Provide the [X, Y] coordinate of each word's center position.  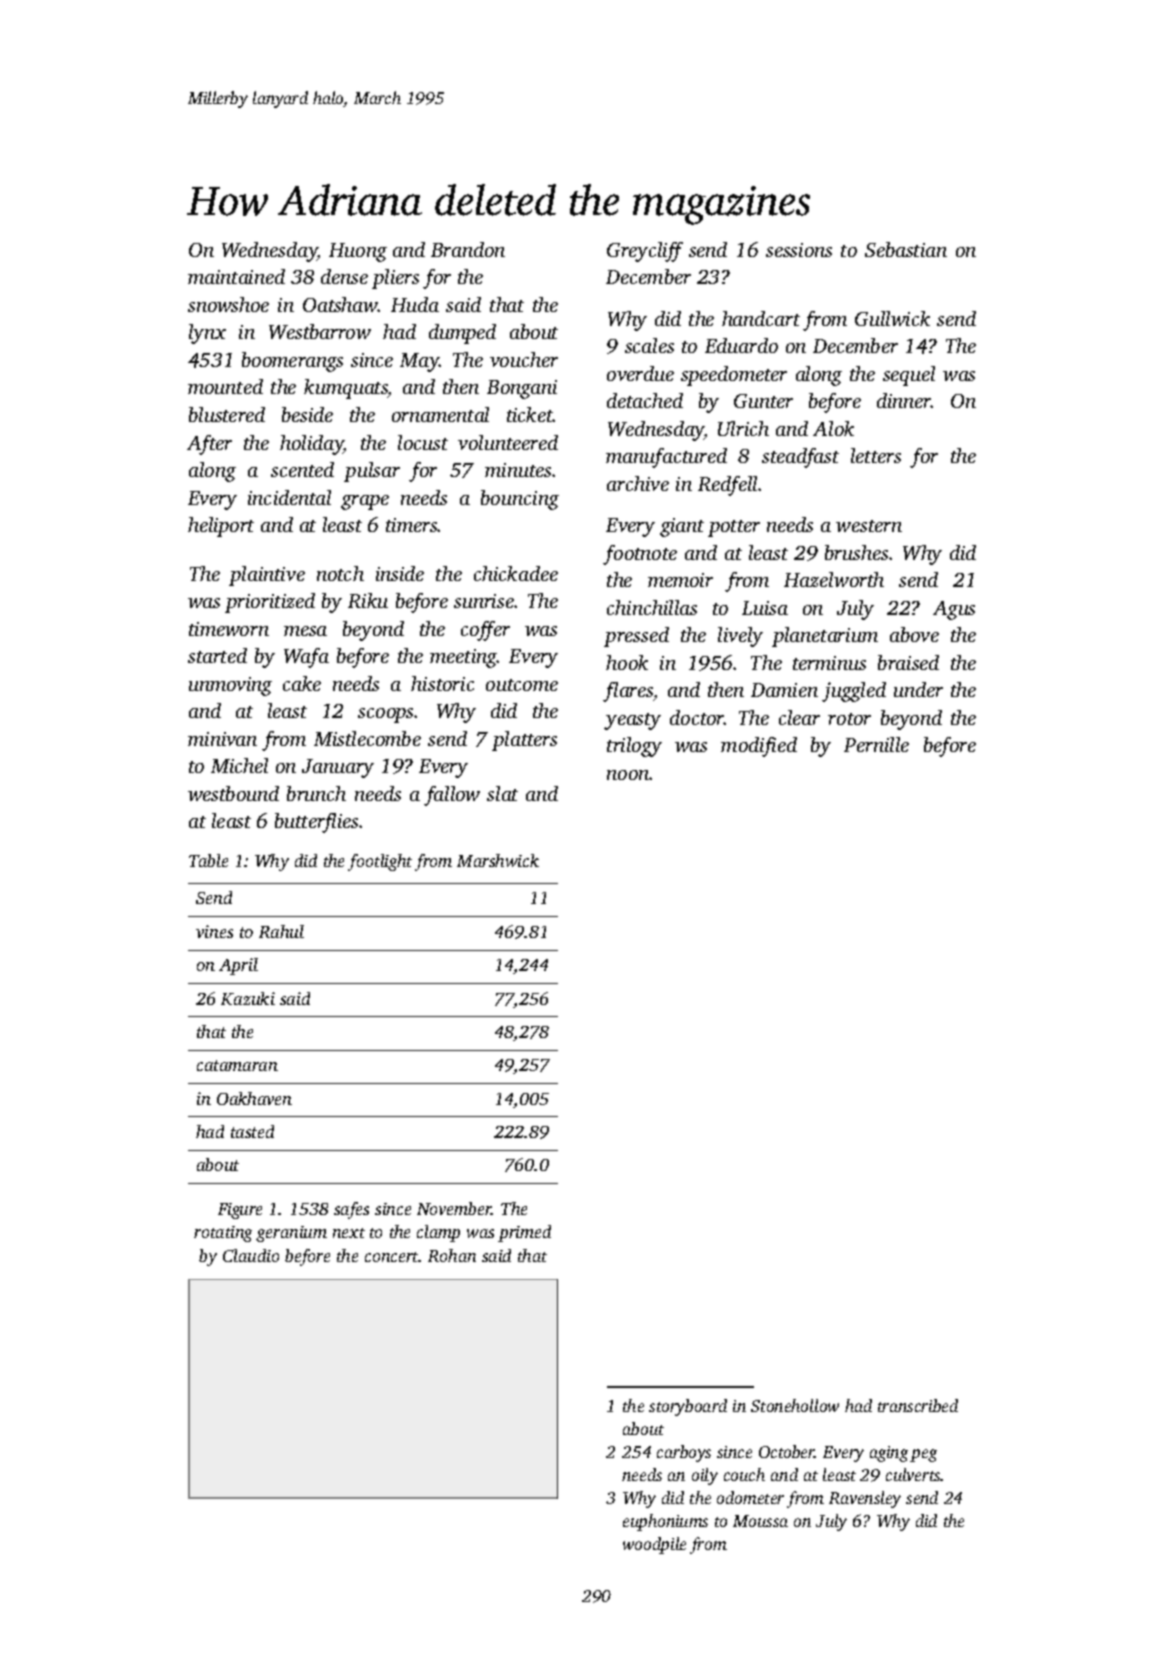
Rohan [452, 1255]
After [209, 445]
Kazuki [248, 998]
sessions [799, 250]
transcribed [918, 1405]
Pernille [876, 744]
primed [524, 1233]
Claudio [251, 1255]
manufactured [666, 458]
